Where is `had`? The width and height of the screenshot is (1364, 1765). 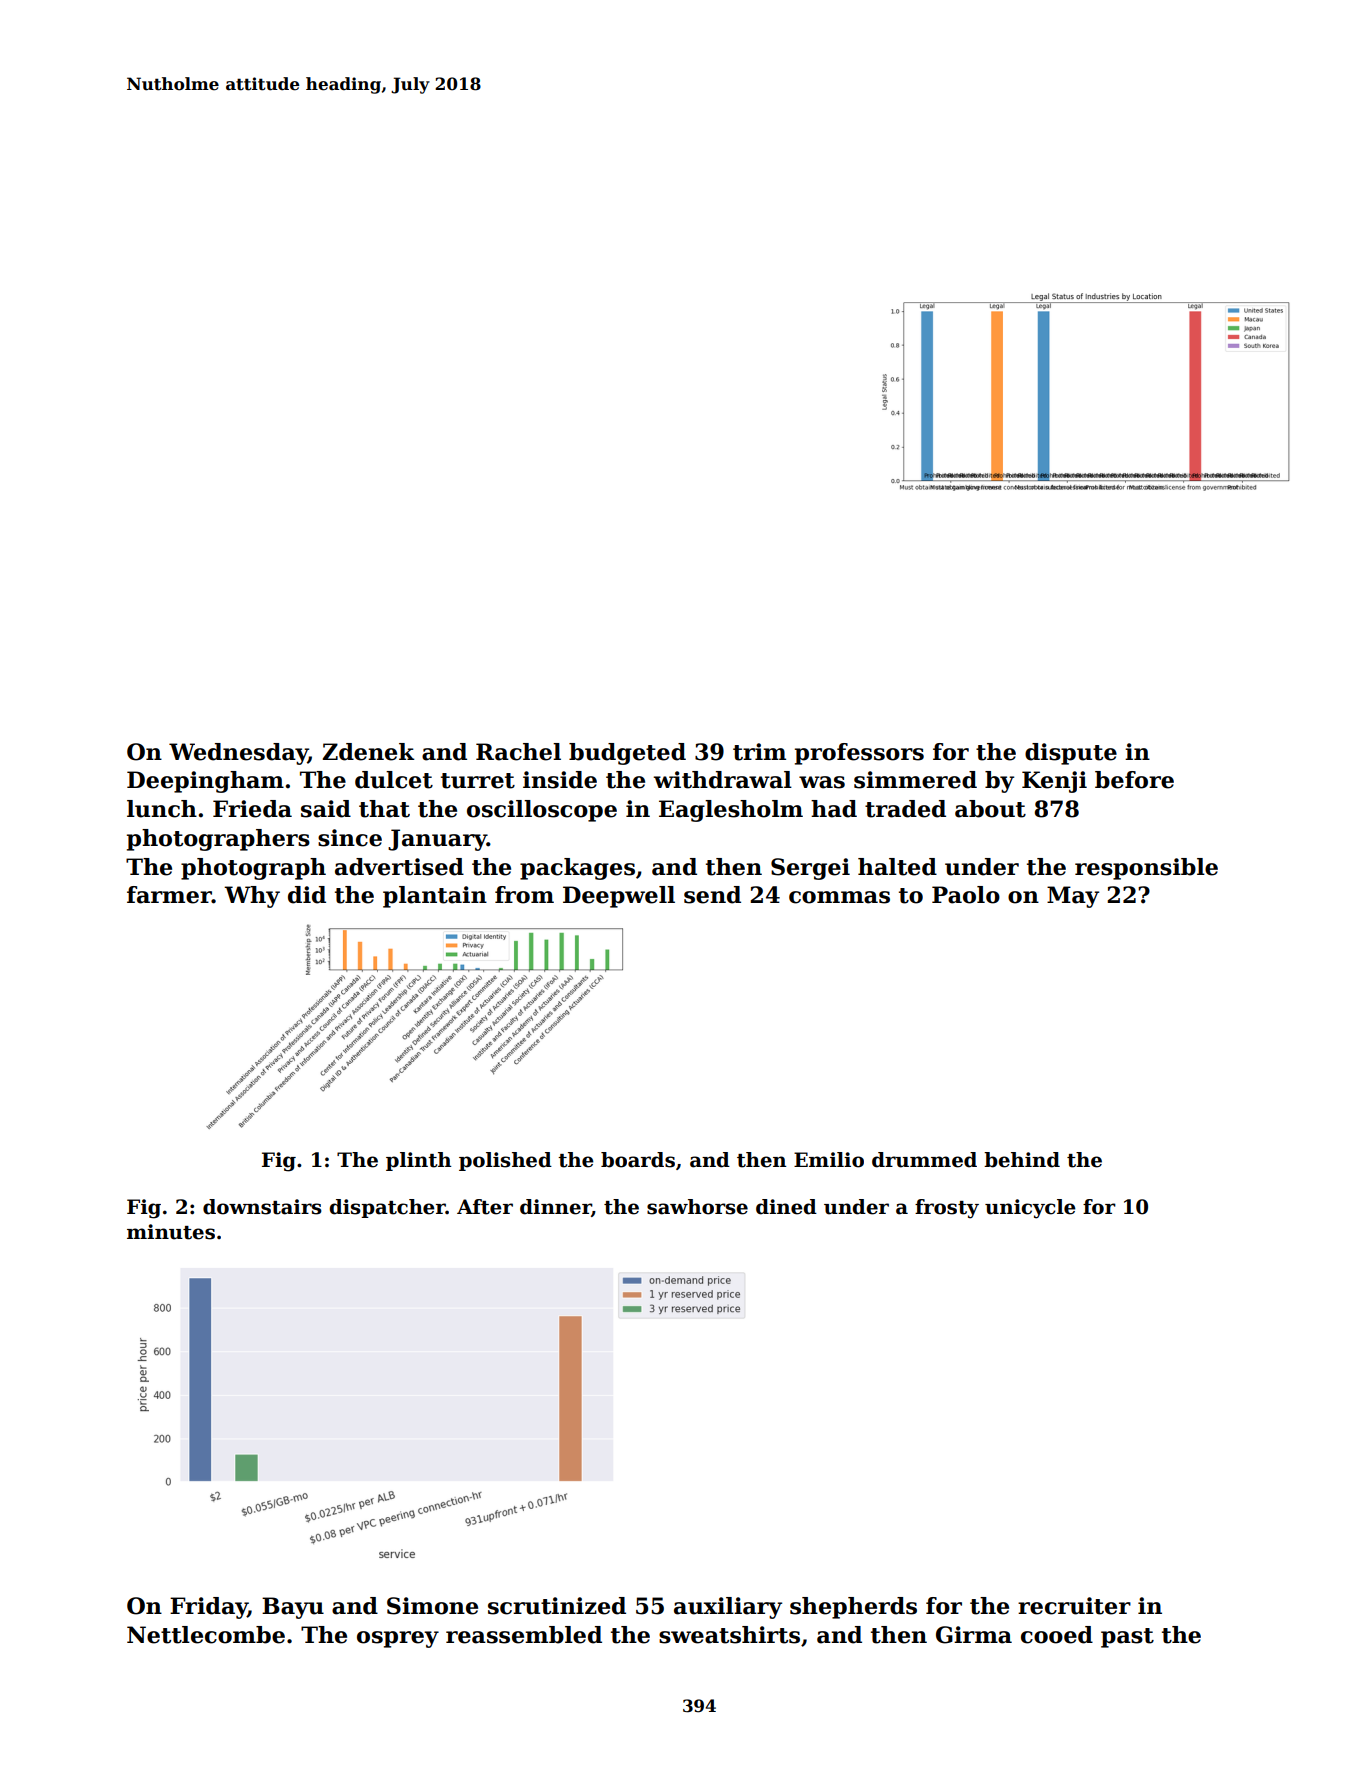
had is located at coordinates (834, 809).
